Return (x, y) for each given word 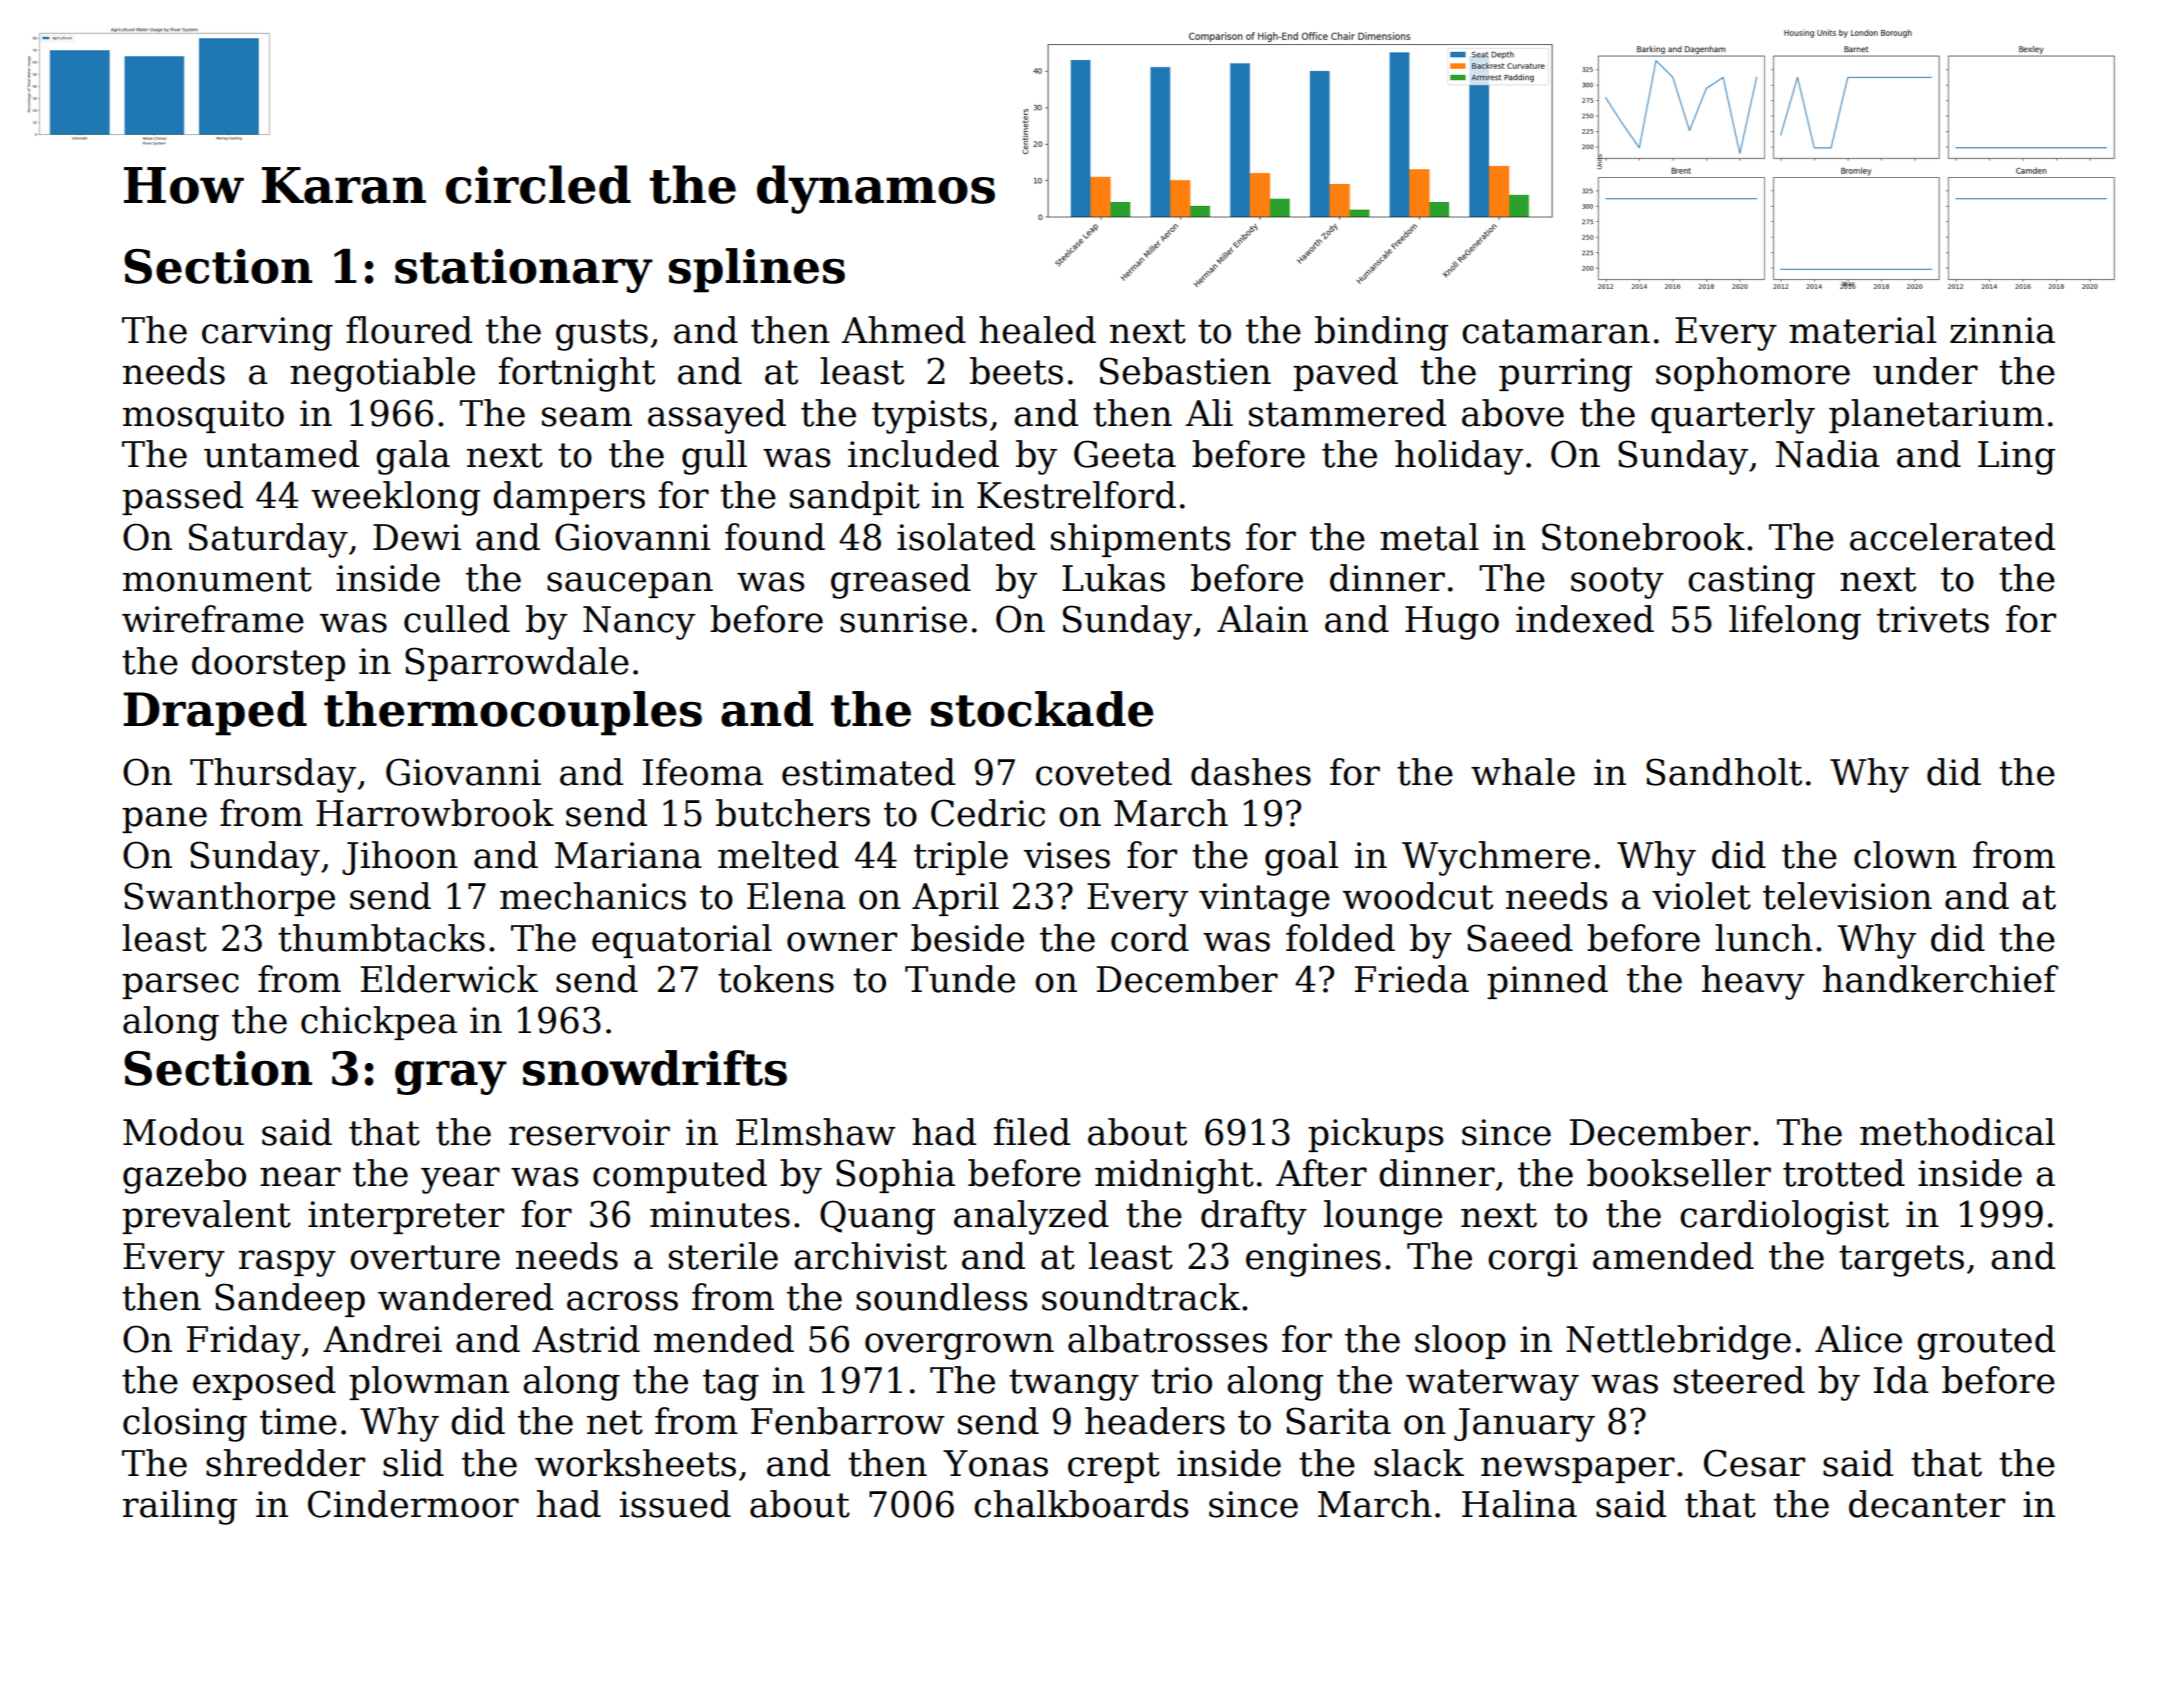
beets (1016, 371)
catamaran (1556, 331)
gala (413, 457)
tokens (776, 979)
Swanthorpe (229, 899)
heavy (1753, 982)
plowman (429, 1383)
